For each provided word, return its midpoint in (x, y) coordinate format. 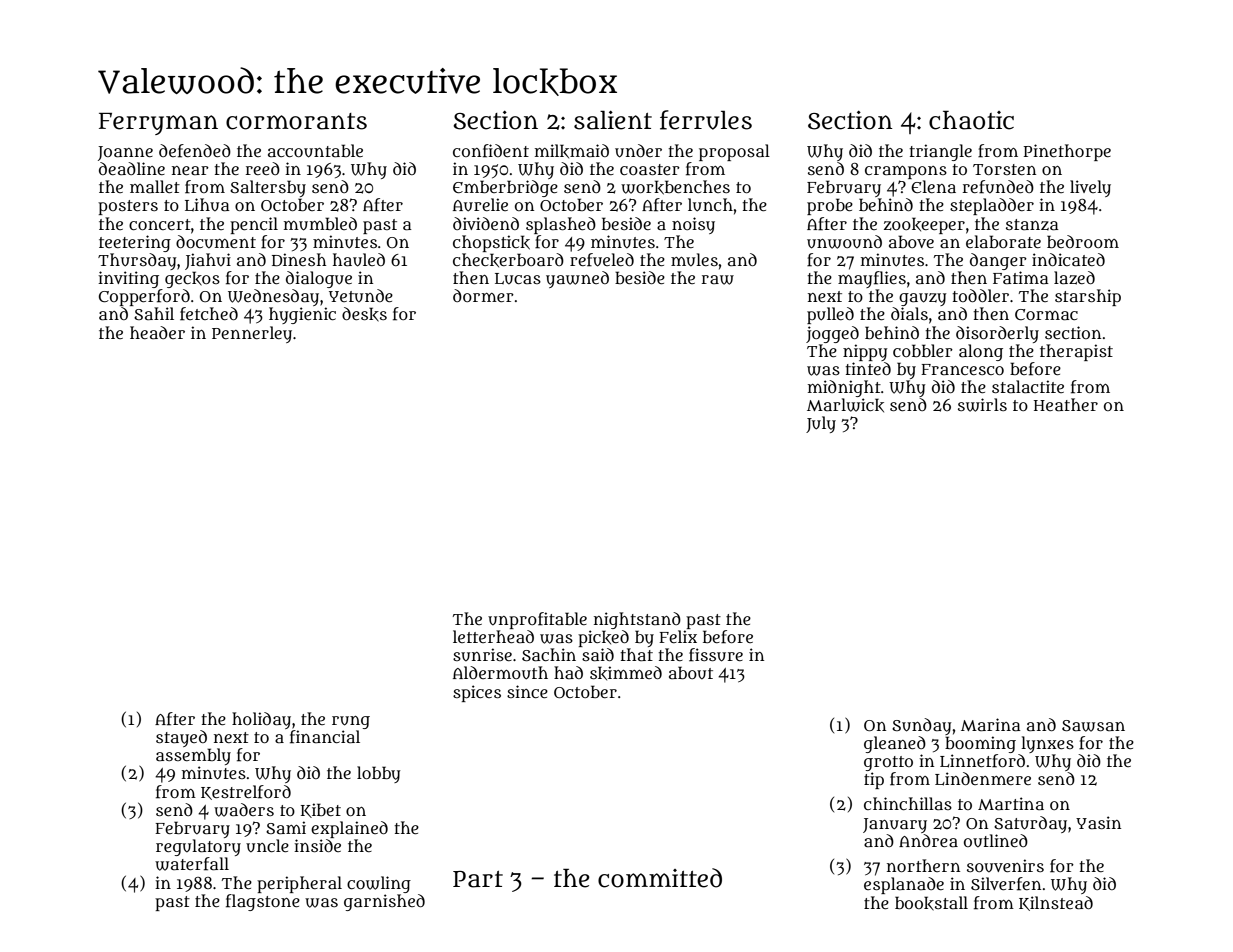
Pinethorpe (1067, 152)
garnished (384, 902)
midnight (844, 388)
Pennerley (252, 334)
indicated (1068, 259)
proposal (734, 152)
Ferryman (158, 124)
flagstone (263, 902)
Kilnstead (1056, 903)
